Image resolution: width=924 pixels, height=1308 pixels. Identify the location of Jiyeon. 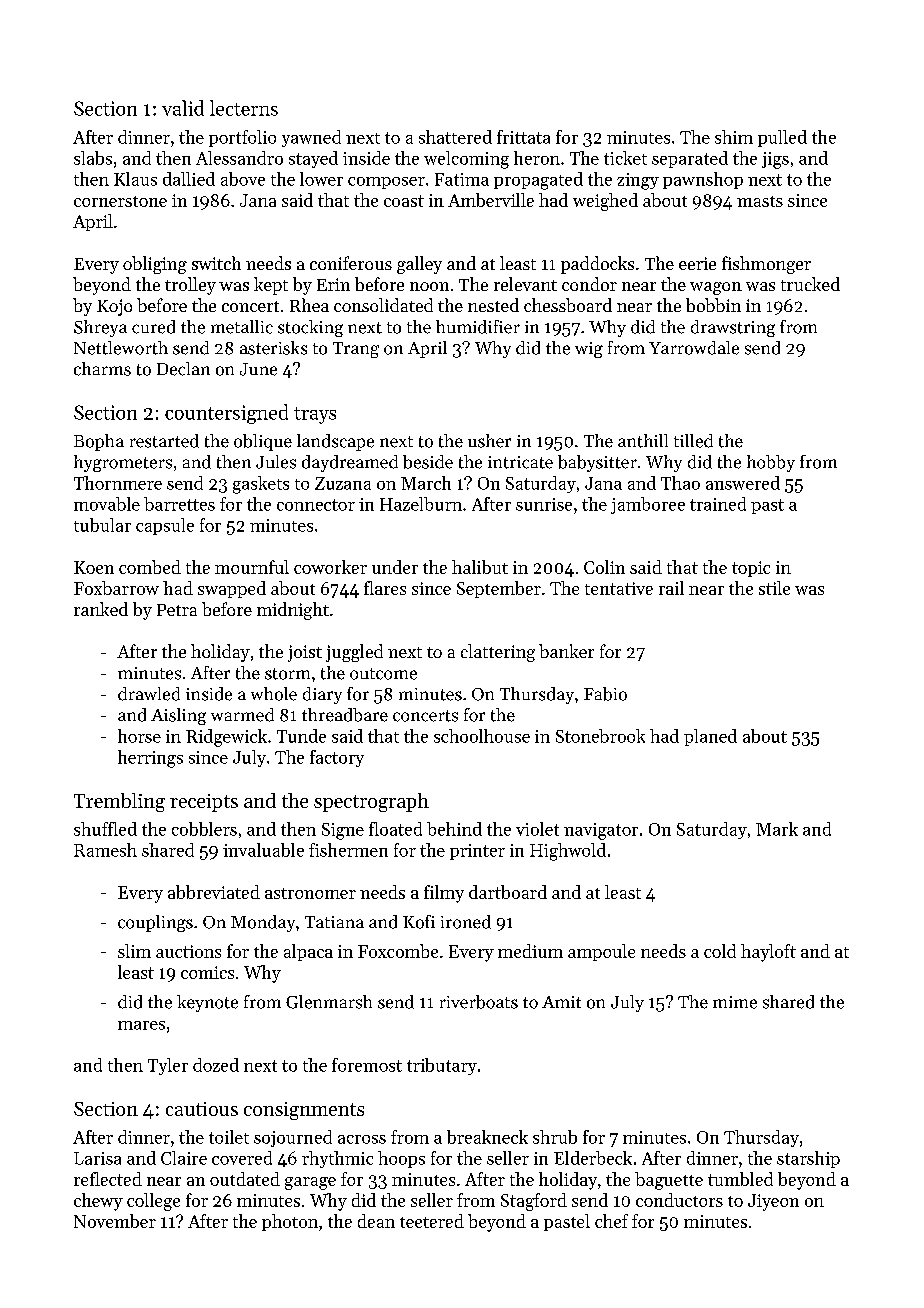
(773, 1202).
